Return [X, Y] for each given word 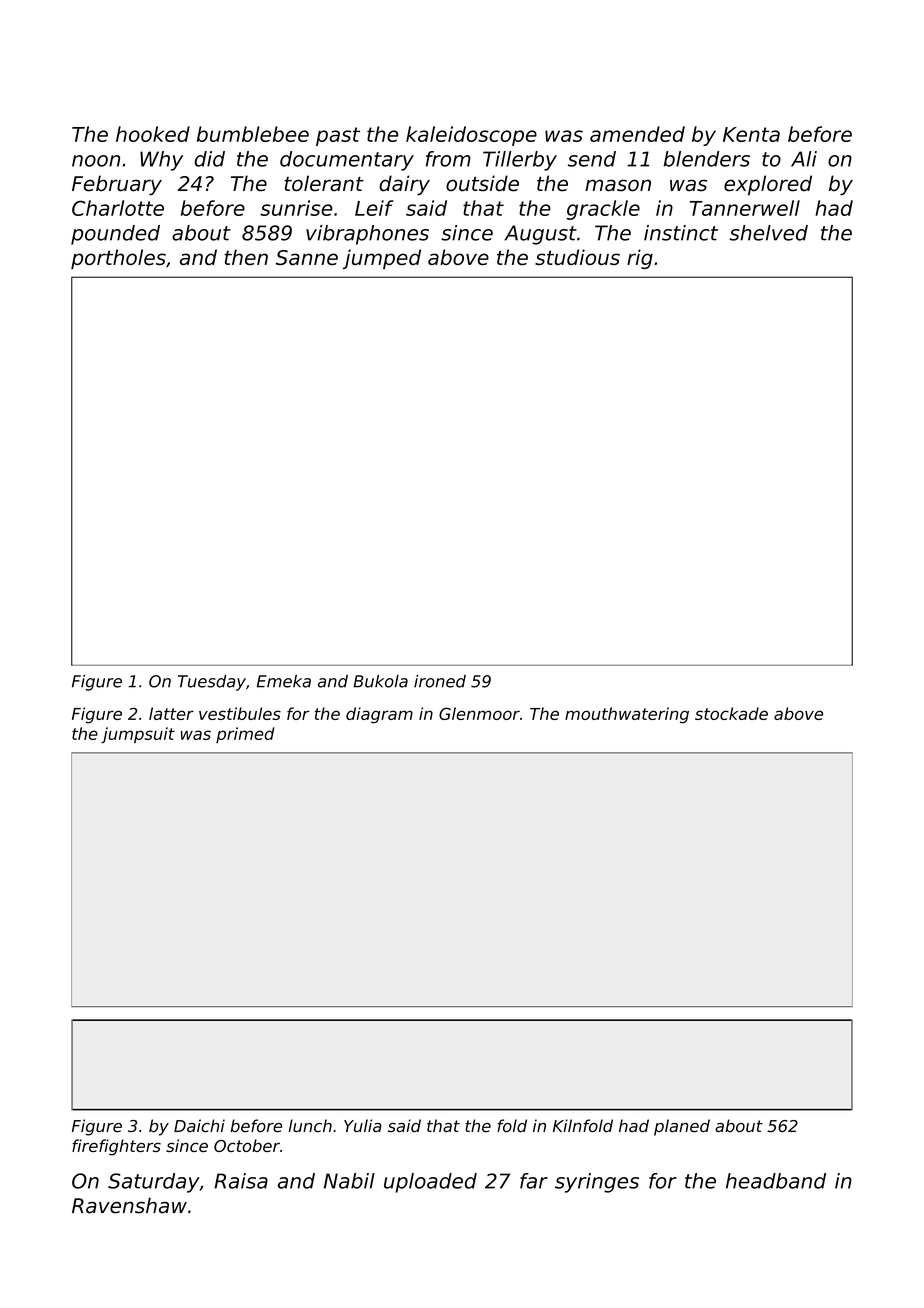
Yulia [363, 1125]
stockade [731, 713]
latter [171, 713]
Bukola [380, 681]
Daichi [199, 1126]
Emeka [284, 681]
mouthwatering [627, 715]
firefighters [116, 1147]
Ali [804, 159]
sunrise [296, 208]
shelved [768, 233]
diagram [379, 715]
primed [245, 735]
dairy [404, 185]
